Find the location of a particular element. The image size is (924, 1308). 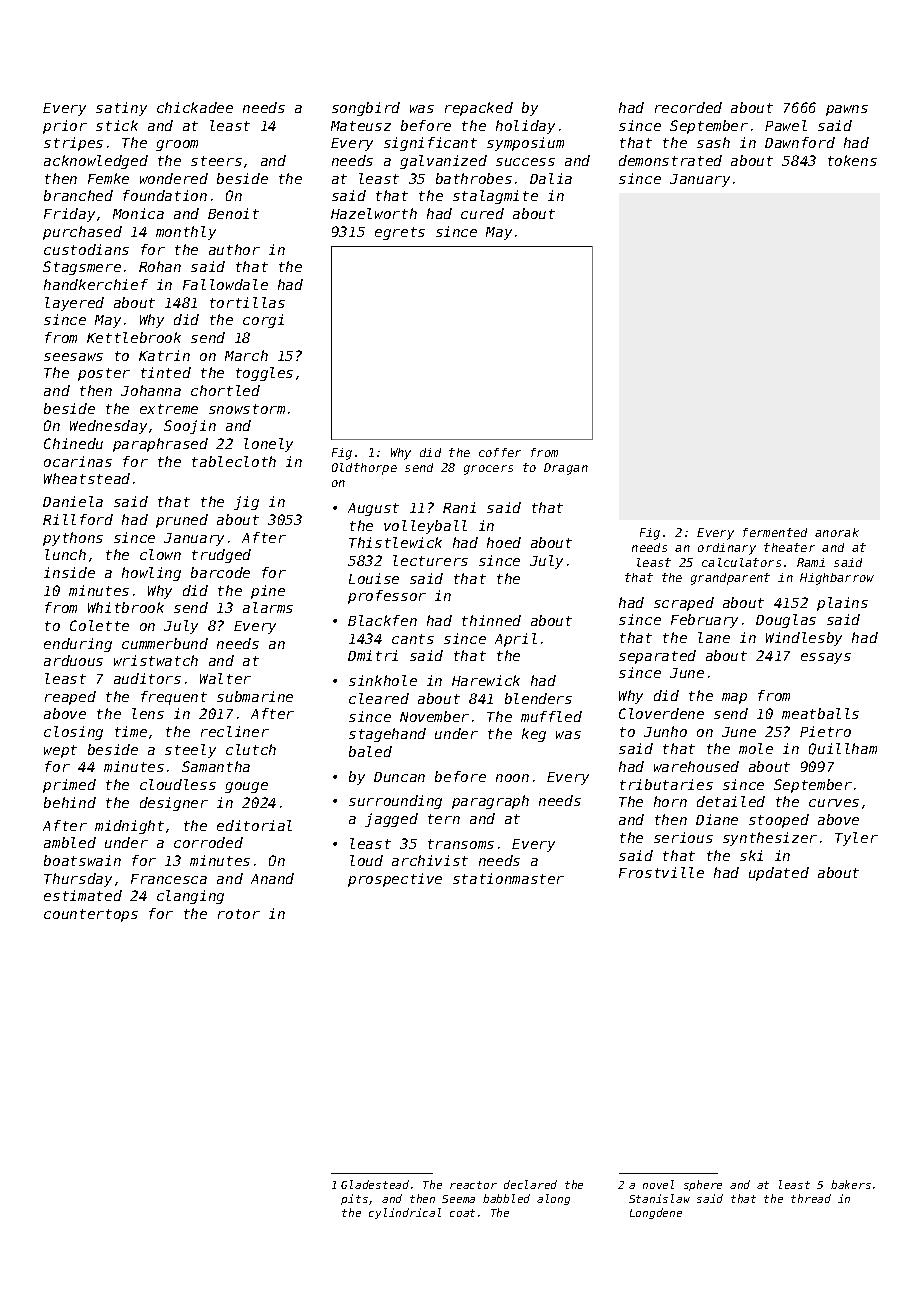

inside is located at coordinates (69, 572).
